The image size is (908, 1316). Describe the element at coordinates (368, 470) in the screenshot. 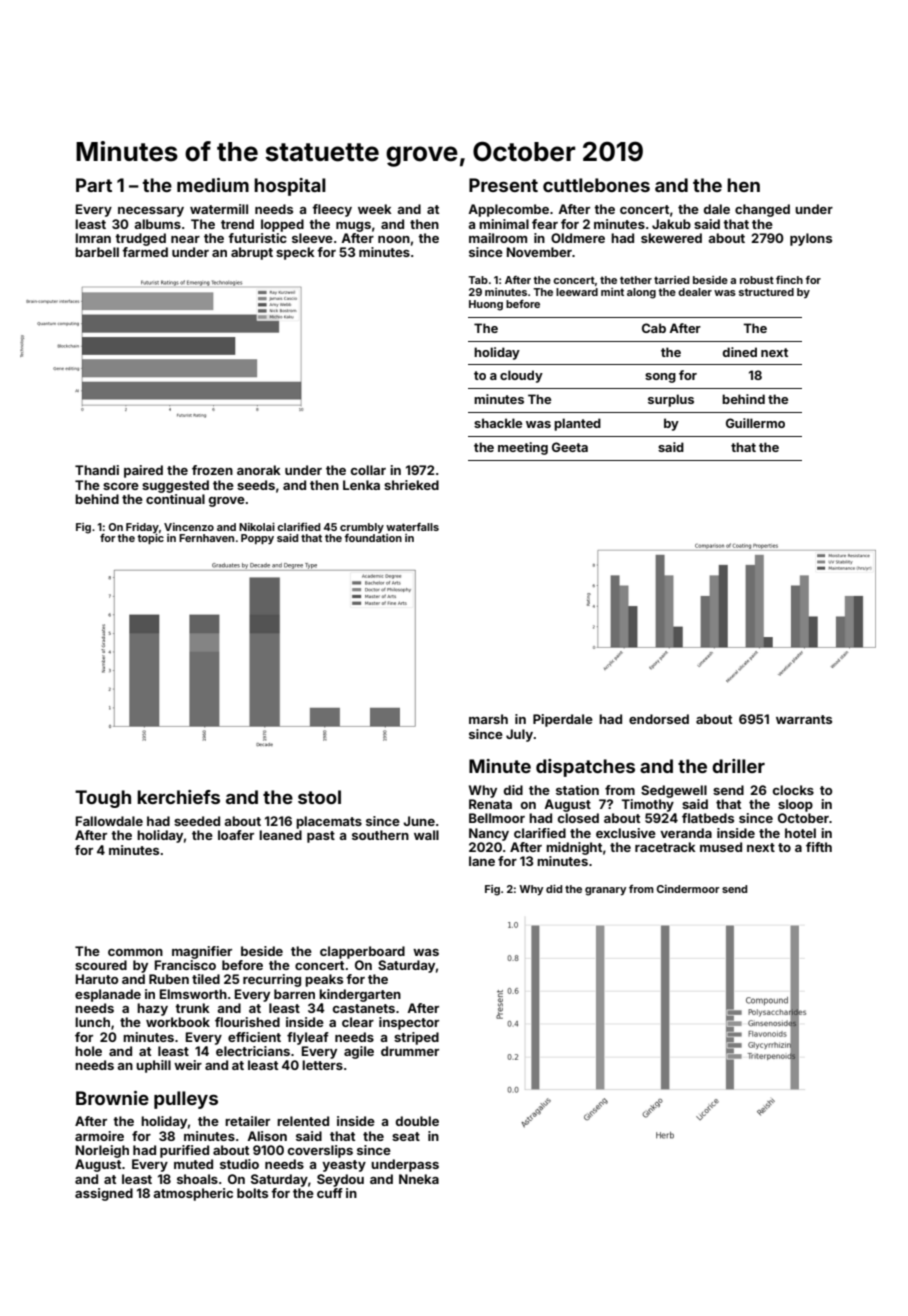

I see `collar` at that location.
